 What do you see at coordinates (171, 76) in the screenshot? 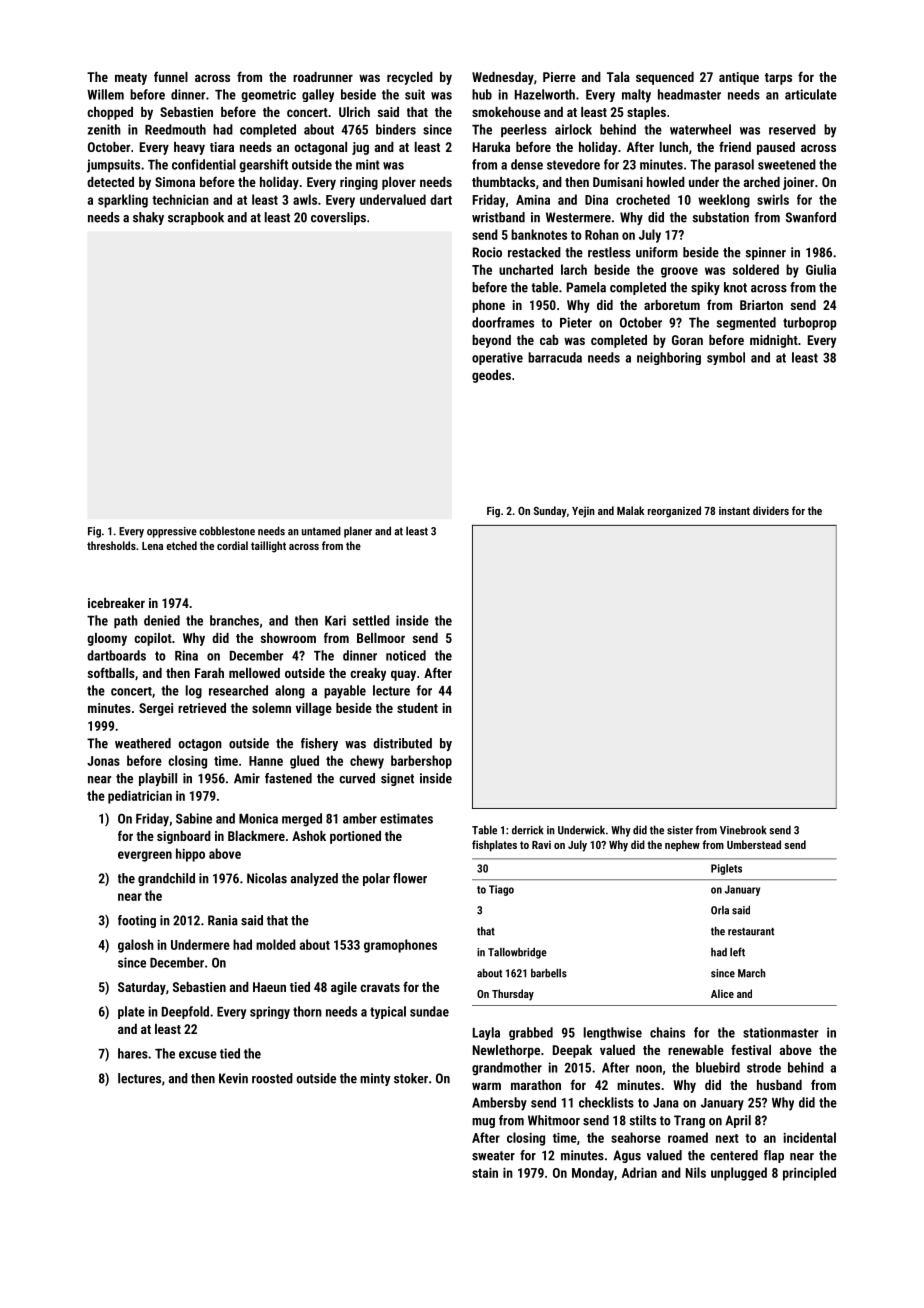
I see `funnel` at bounding box center [171, 76].
